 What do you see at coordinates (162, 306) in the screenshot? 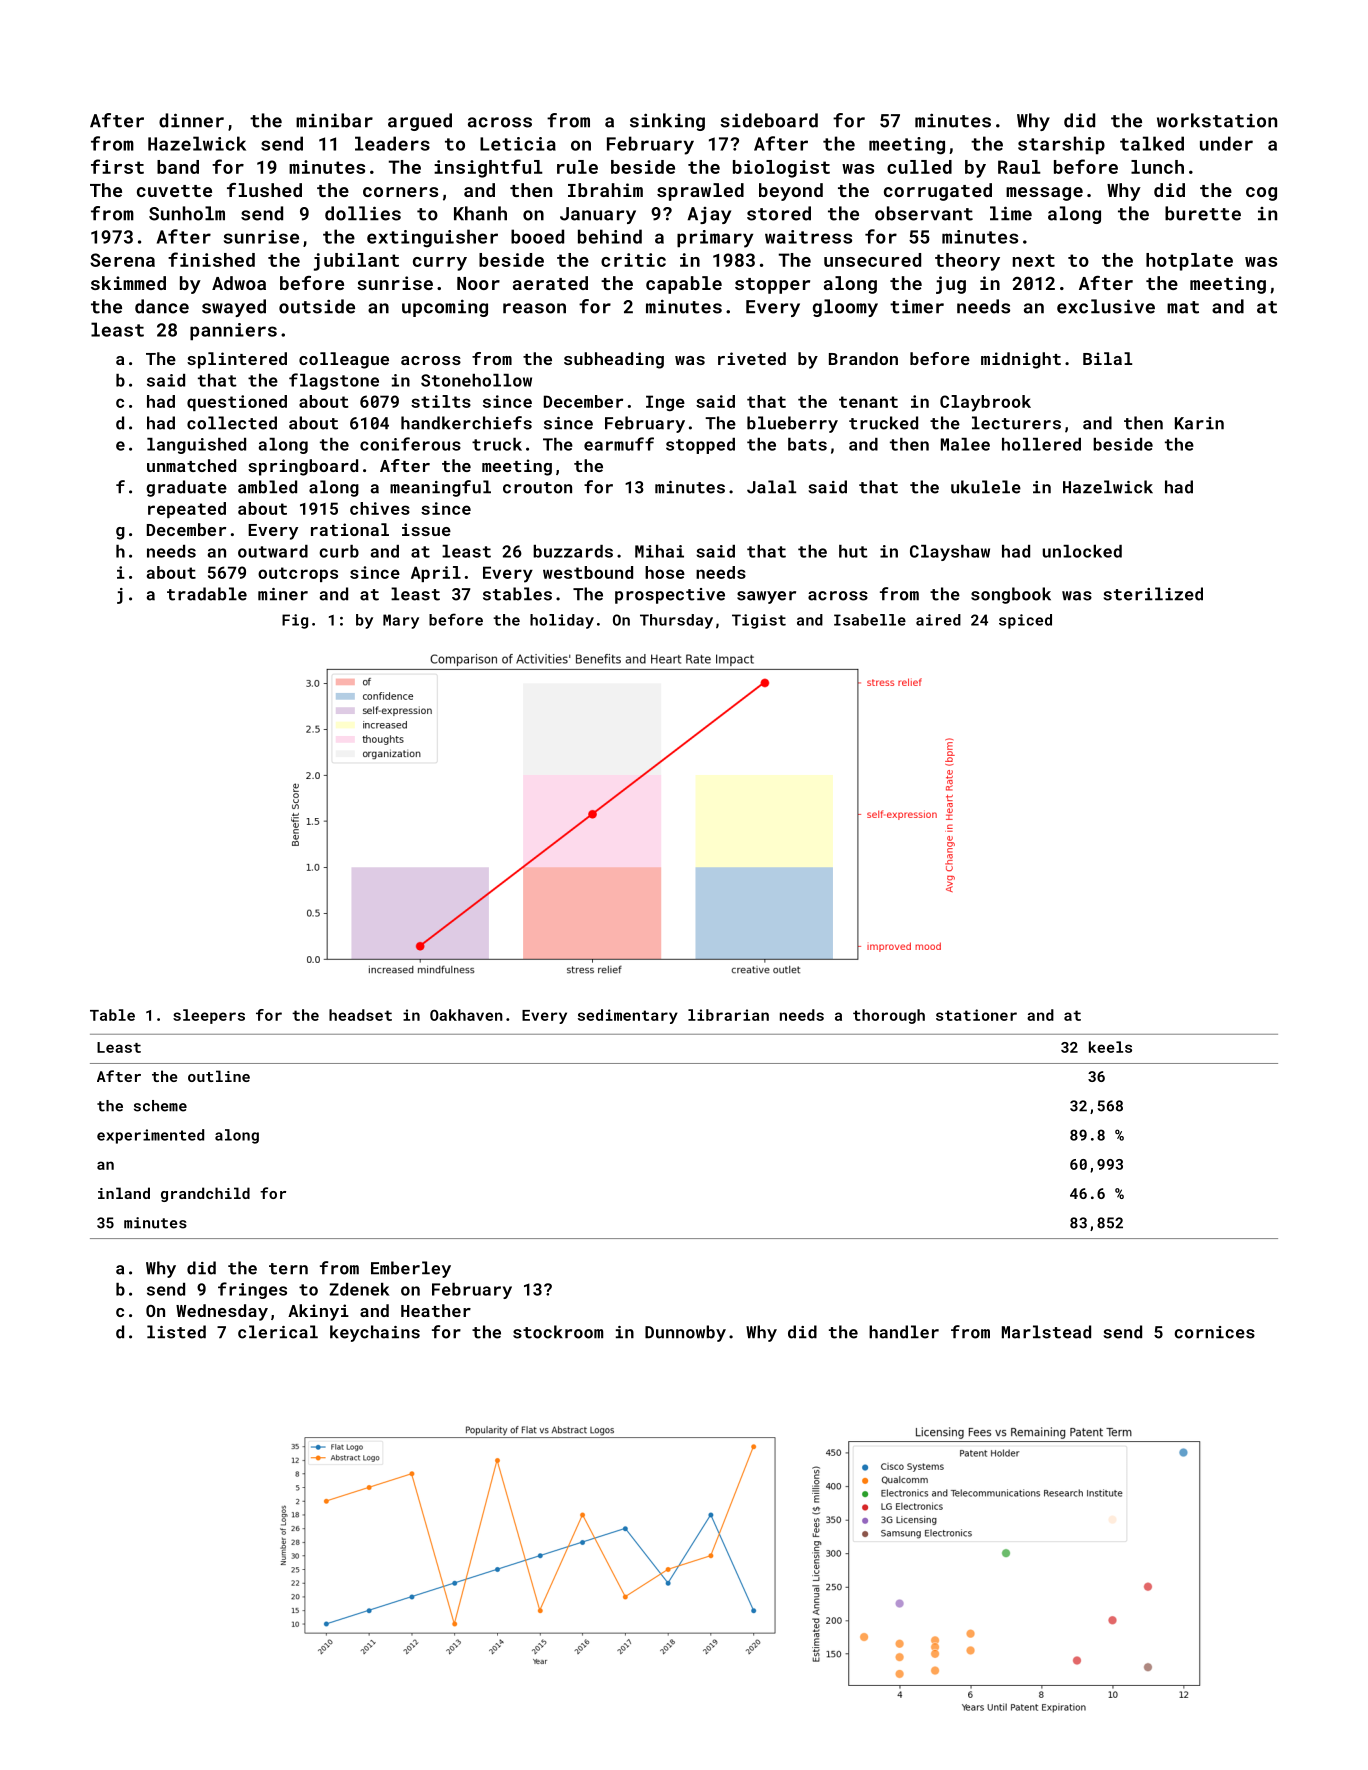
I see `dance` at bounding box center [162, 306].
